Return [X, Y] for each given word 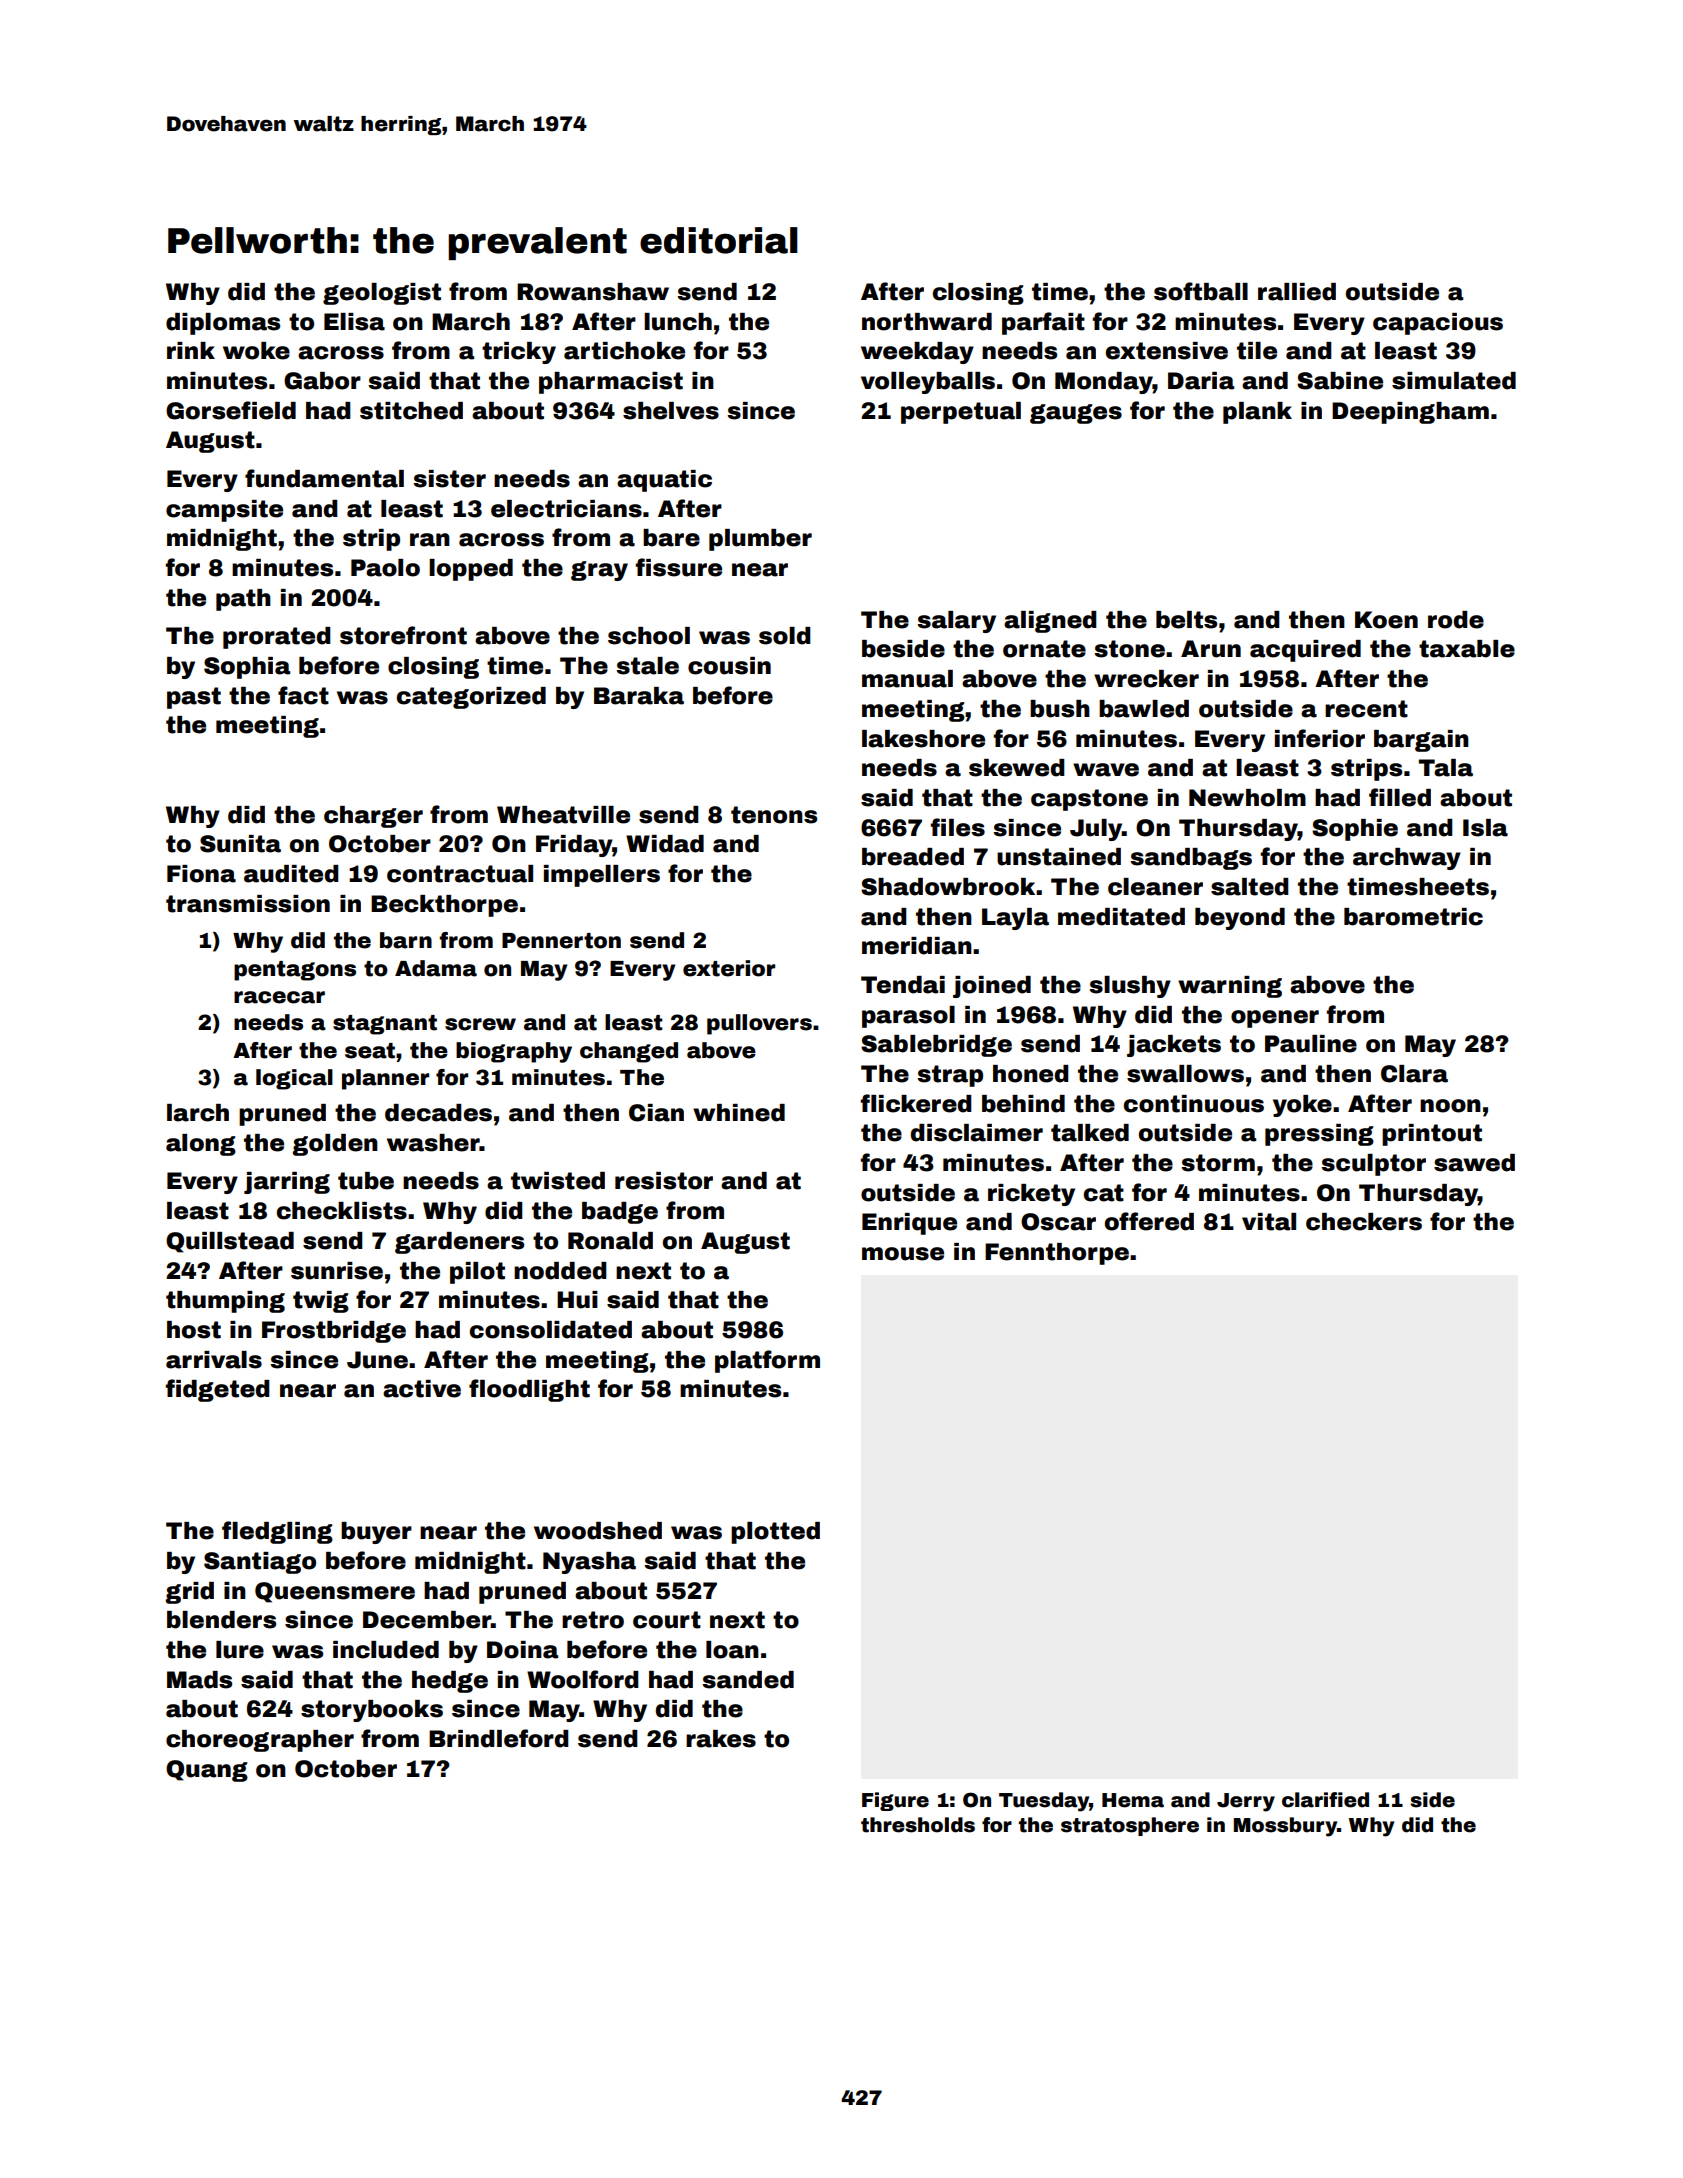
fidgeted [218, 1390]
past [194, 698]
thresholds [918, 1825]
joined [992, 987]
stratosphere [1130, 1826]
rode [1456, 620]
